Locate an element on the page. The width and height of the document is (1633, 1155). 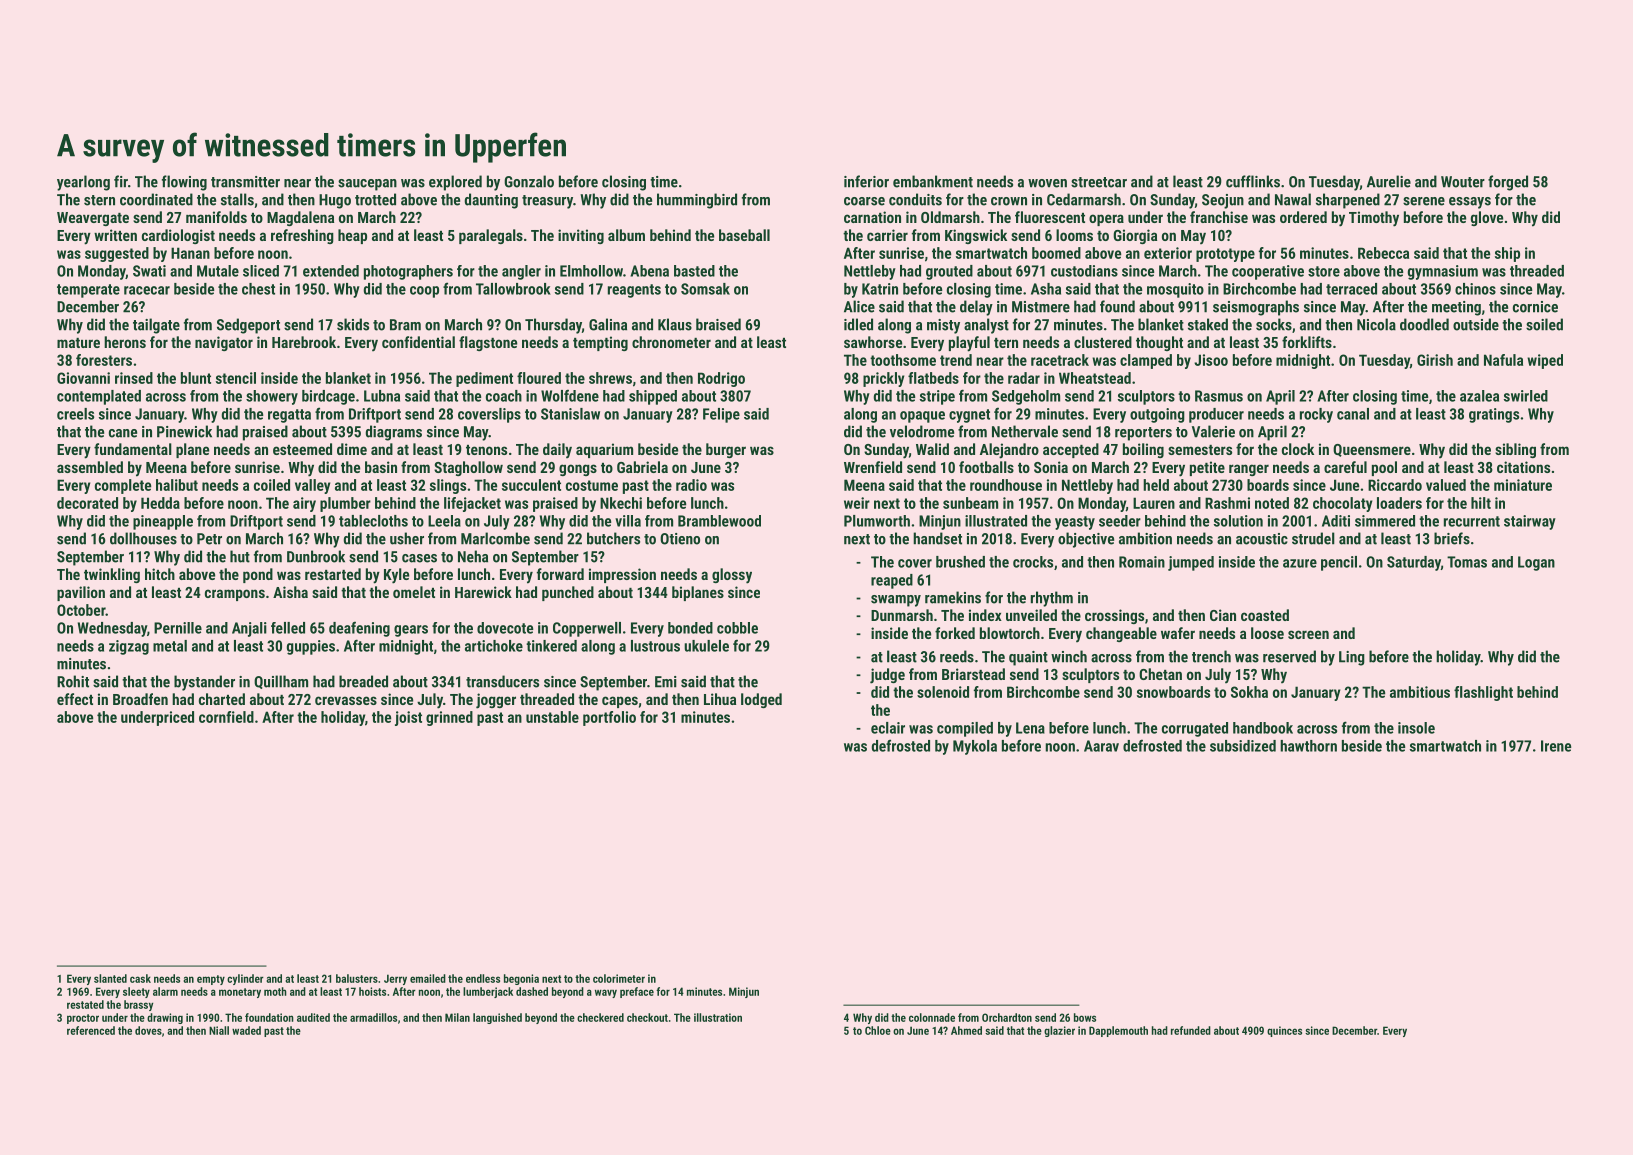
basted is located at coordinates (694, 271).
